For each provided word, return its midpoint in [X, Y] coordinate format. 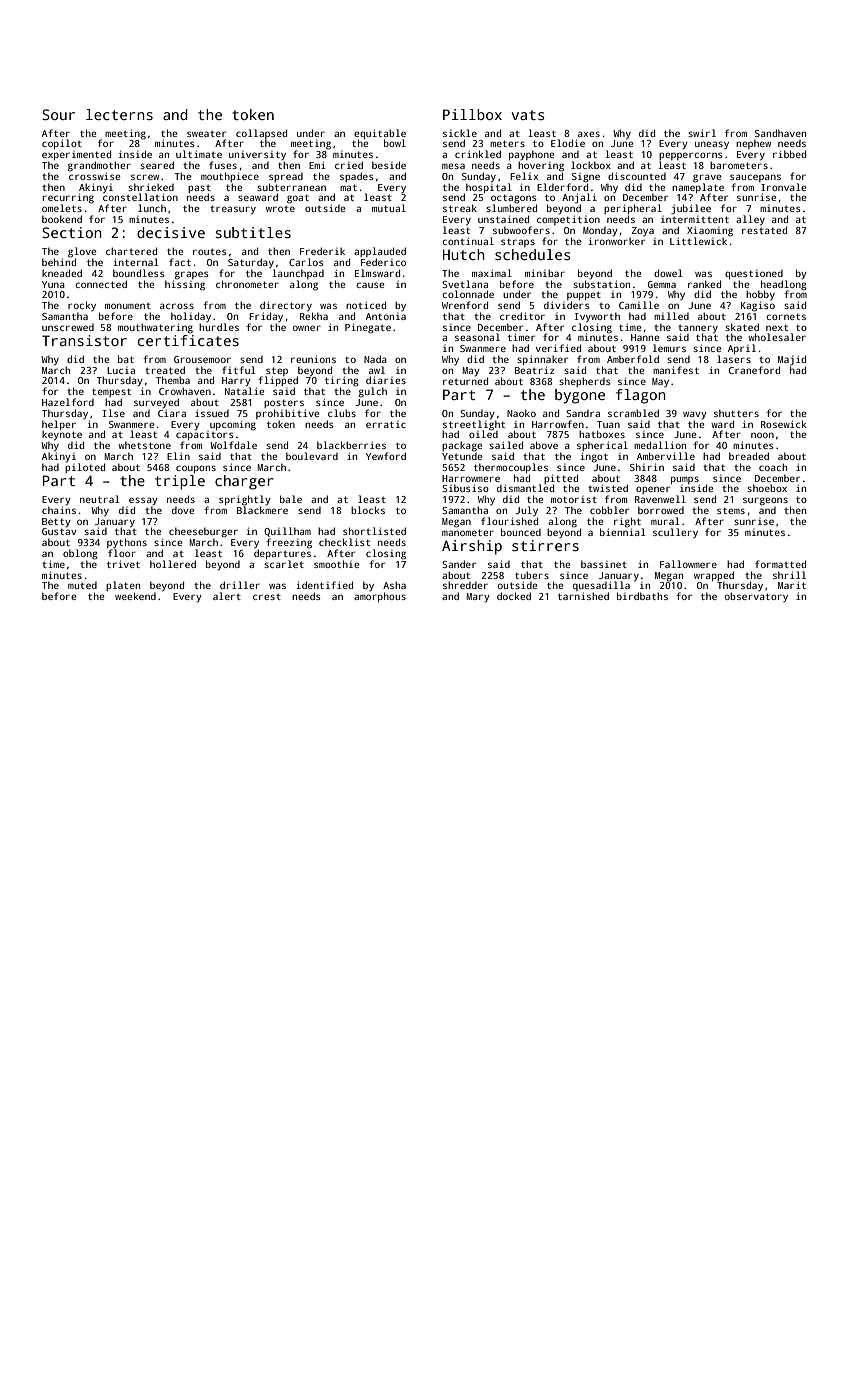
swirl [702, 133]
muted [82, 585]
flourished [509, 521]
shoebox [767, 488]
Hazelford [68, 402]
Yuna [53, 284]
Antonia [386, 316]
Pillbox [472, 114]
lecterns [119, 114]
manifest [676, 370]
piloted [85, 468]
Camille [639, 305]
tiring [342, 381]
